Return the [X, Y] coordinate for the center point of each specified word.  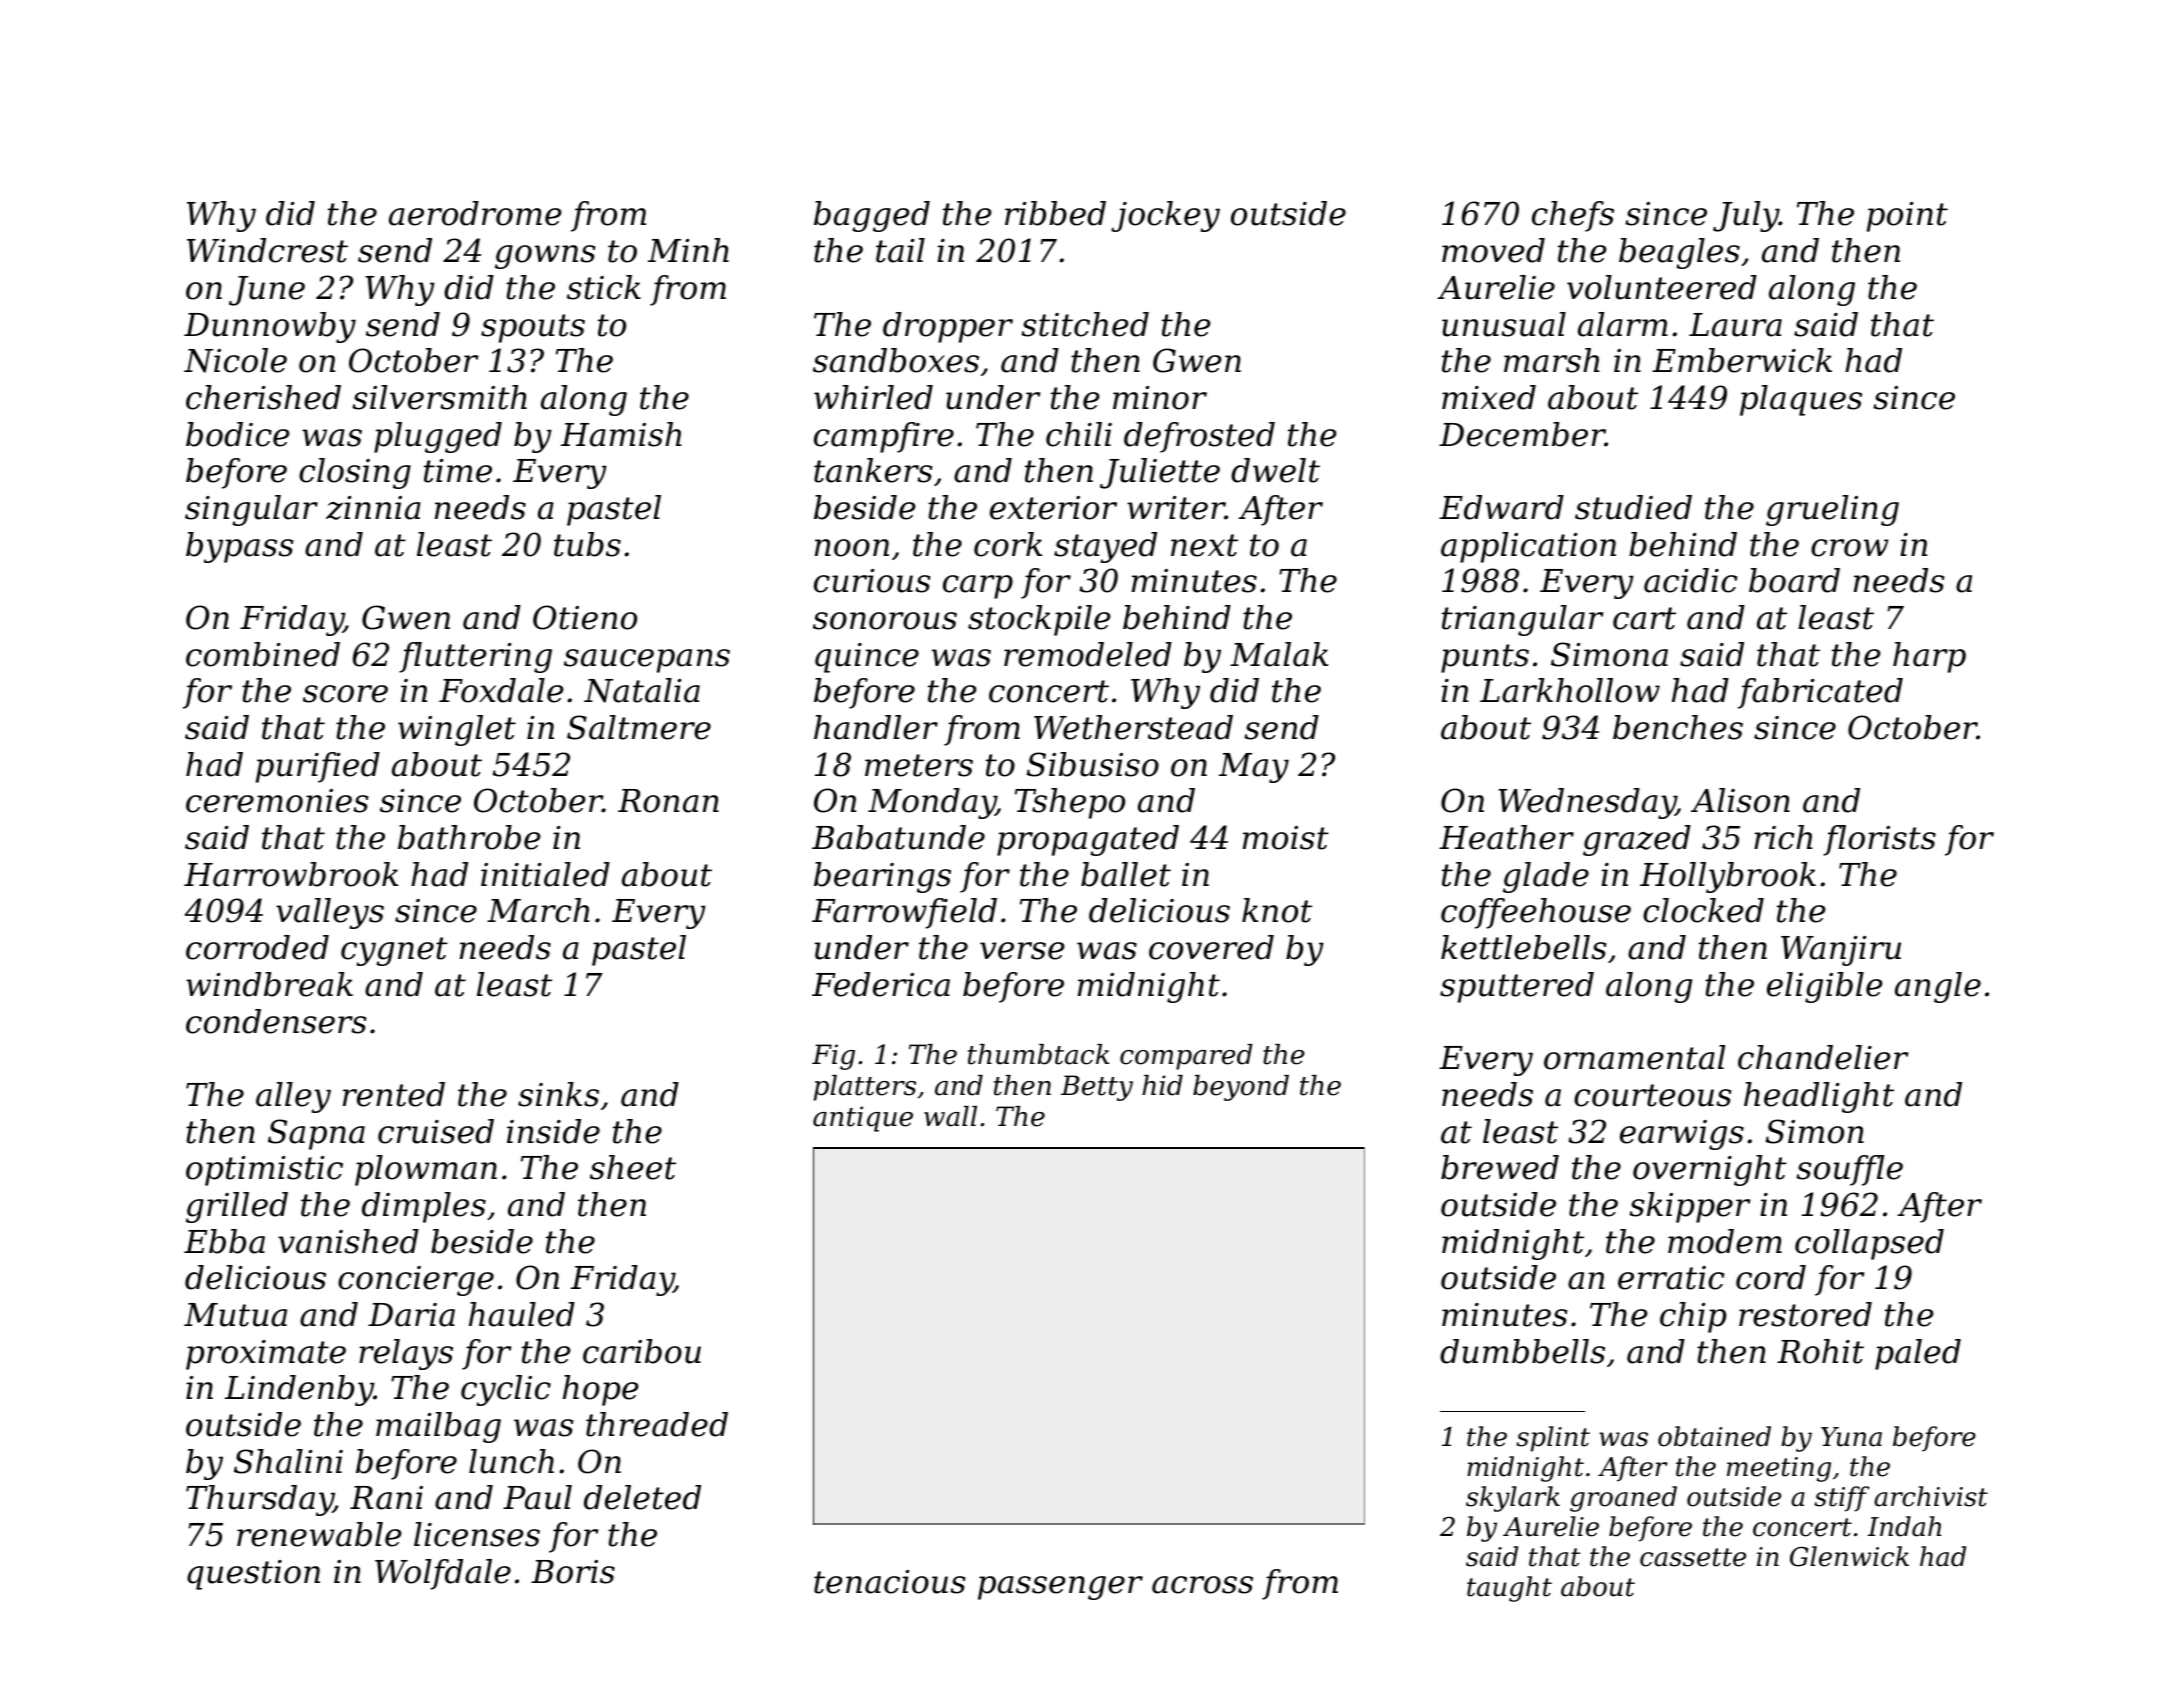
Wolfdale [443, 1574]
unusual [1504, 324]
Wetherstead [1133, 727]
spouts [533, 328]
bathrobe [469, 837]
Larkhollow [1570, 690]
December [1522, 434]
